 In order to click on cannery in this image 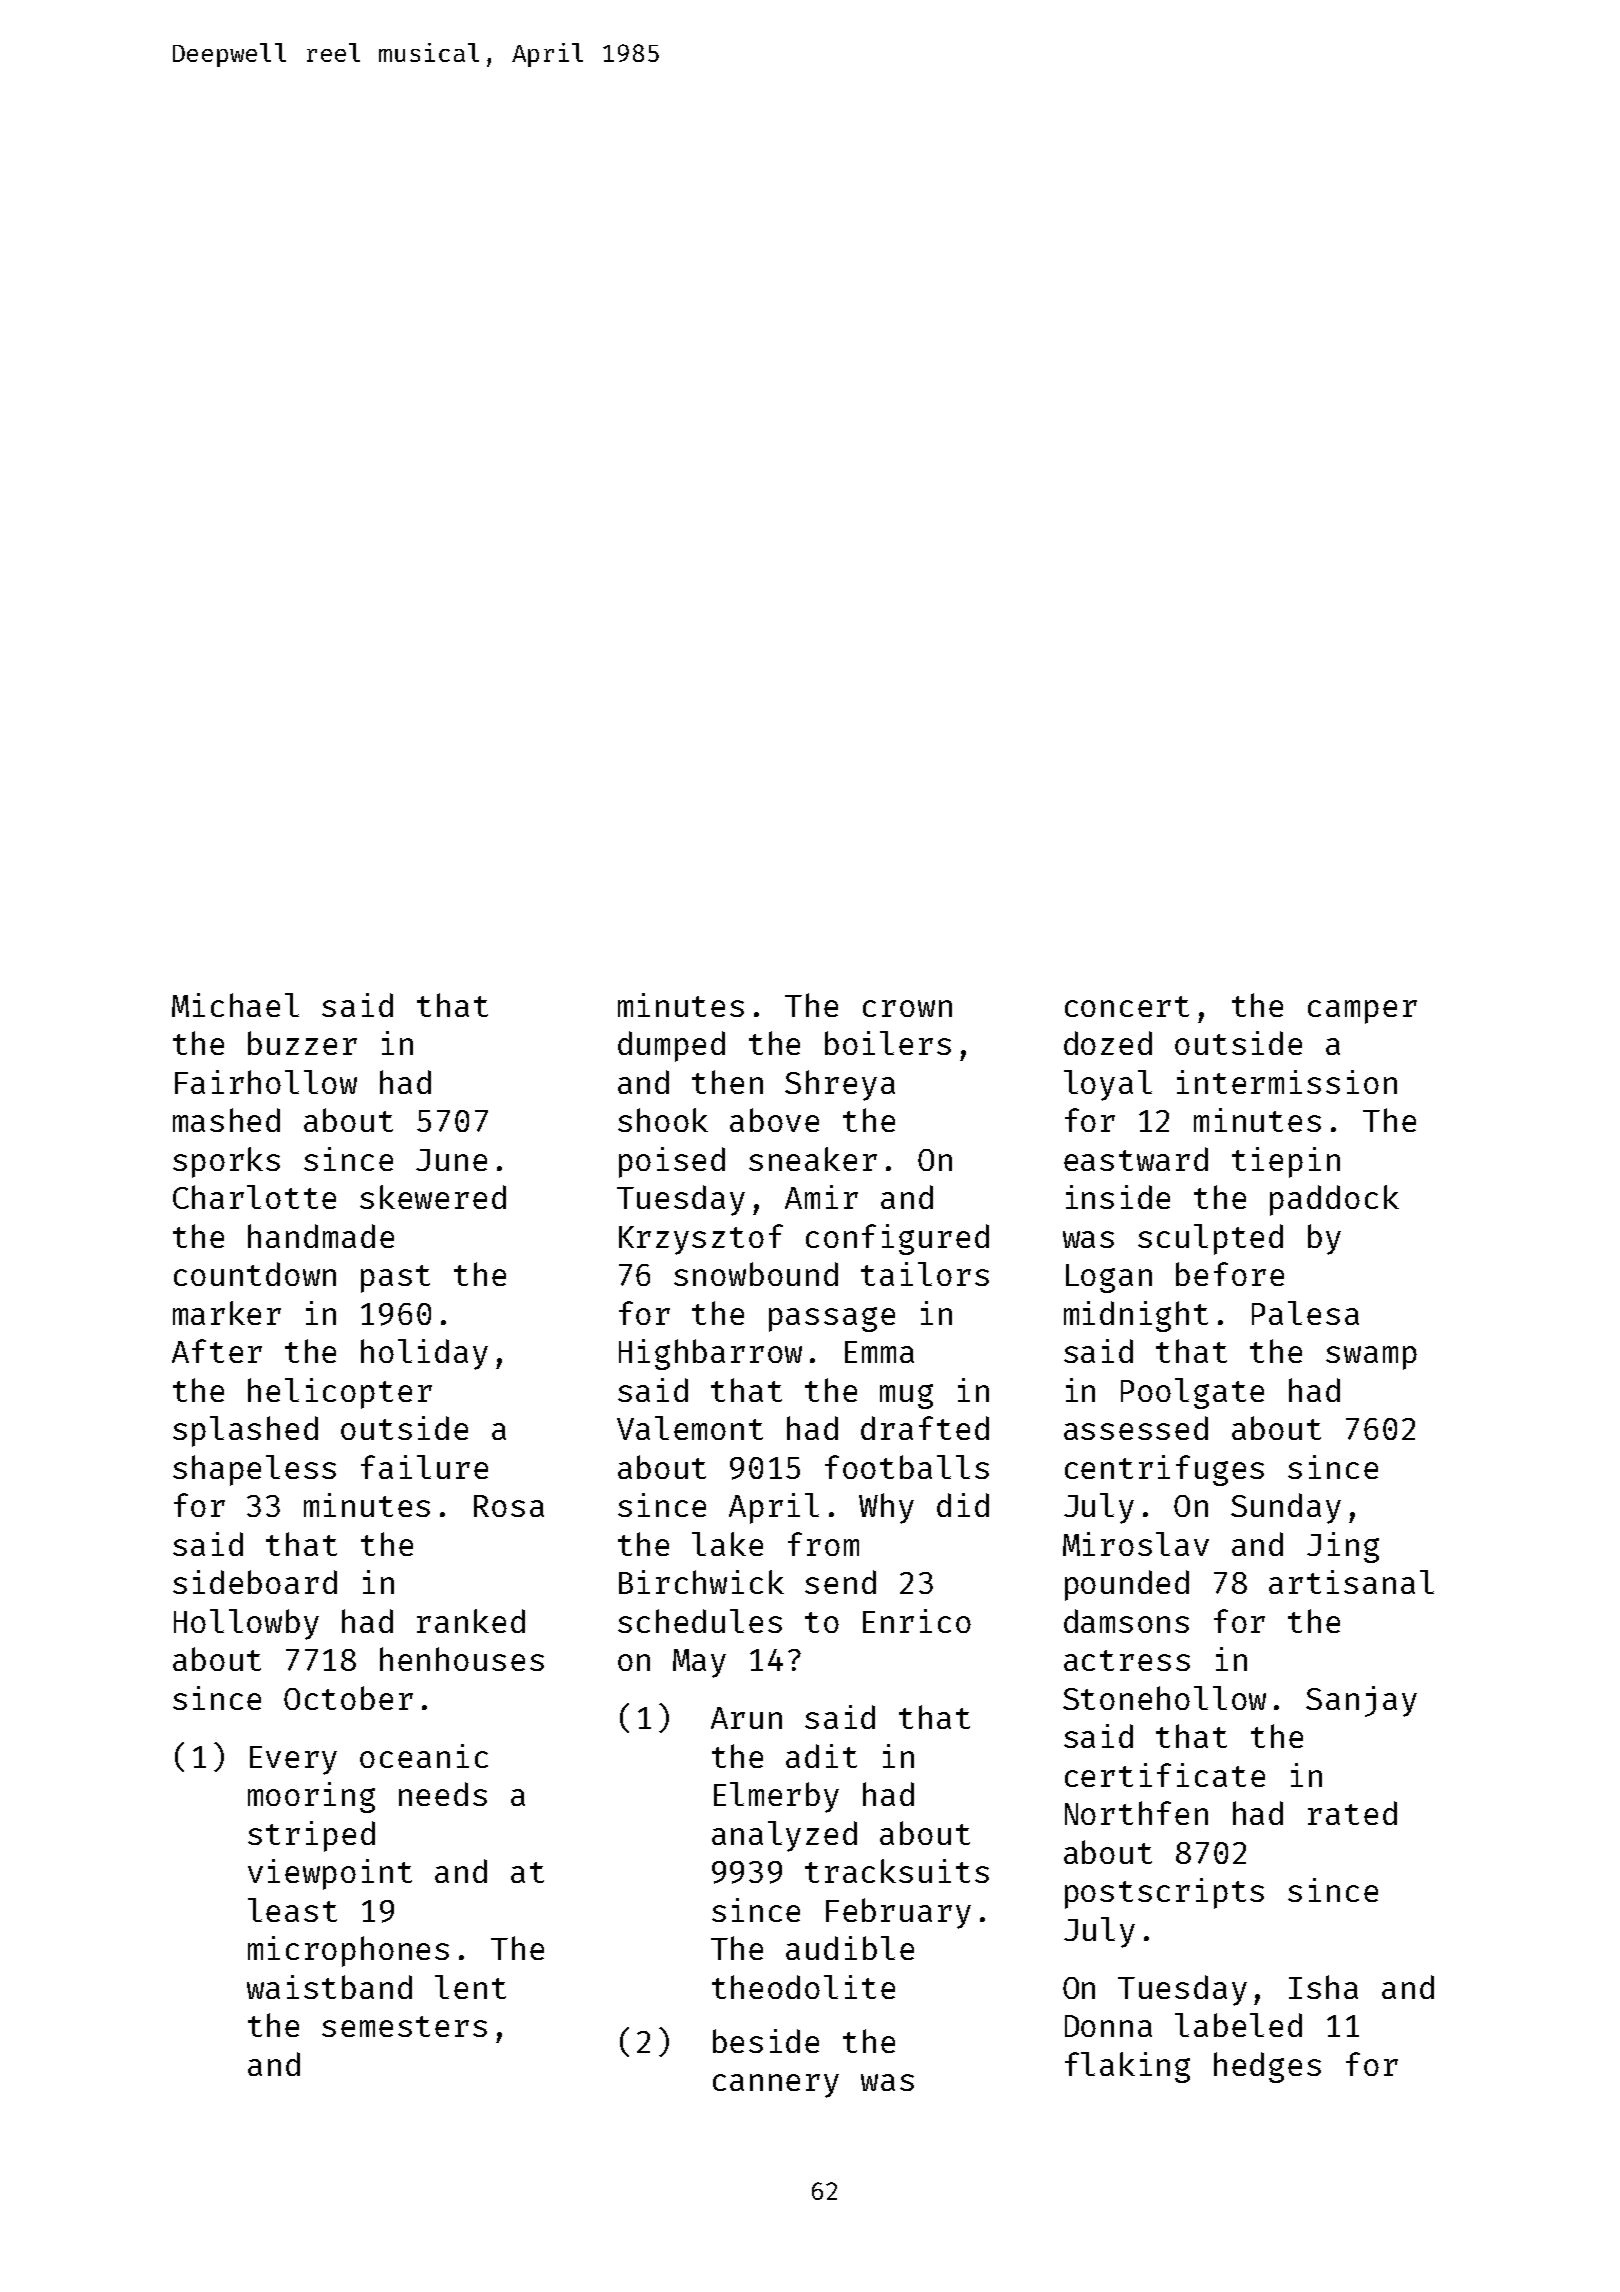, I will do `click(776, 2086)`.
